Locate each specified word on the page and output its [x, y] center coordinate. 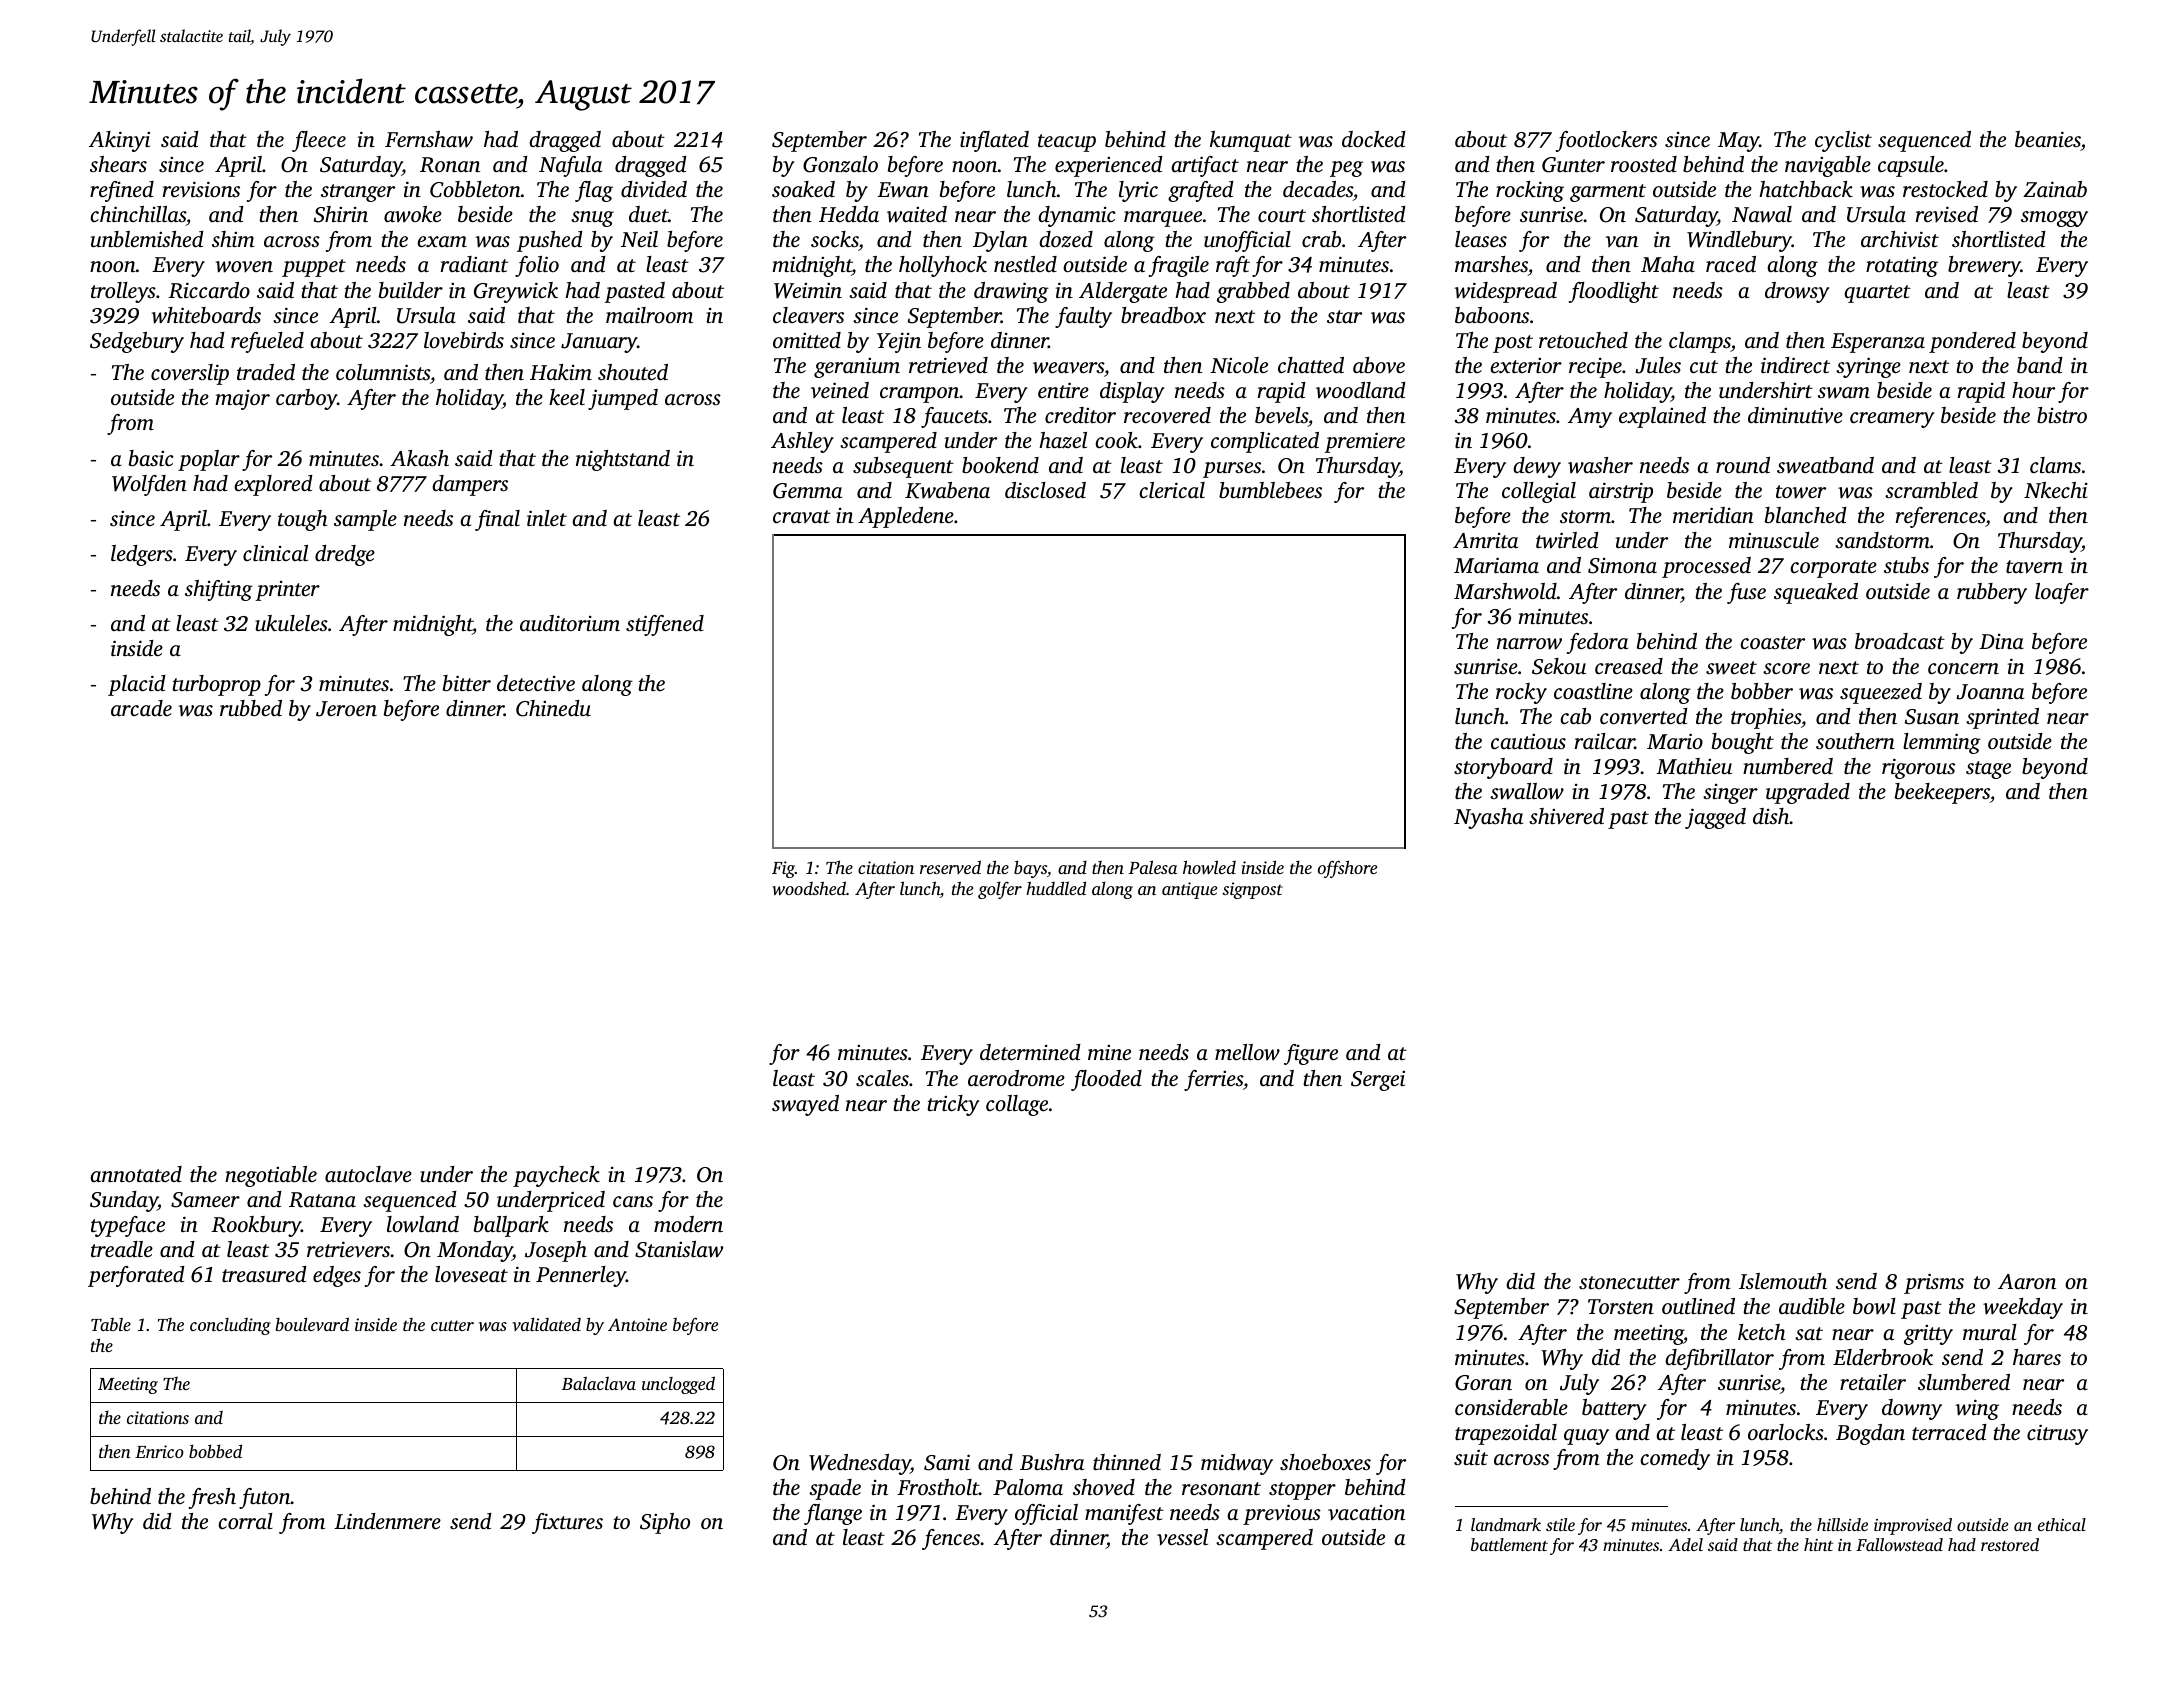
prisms [1934, 1283]
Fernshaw [429, 139]
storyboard [1503, 768]
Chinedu [553, 708]
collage [1017, 1105]
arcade [141, 708]
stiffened [665, 625]
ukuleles [291, 623]
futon [265, 1498]
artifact [1205, 166]
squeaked [1816, 593]
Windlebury [1739, 241]
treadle [122, 1249]
